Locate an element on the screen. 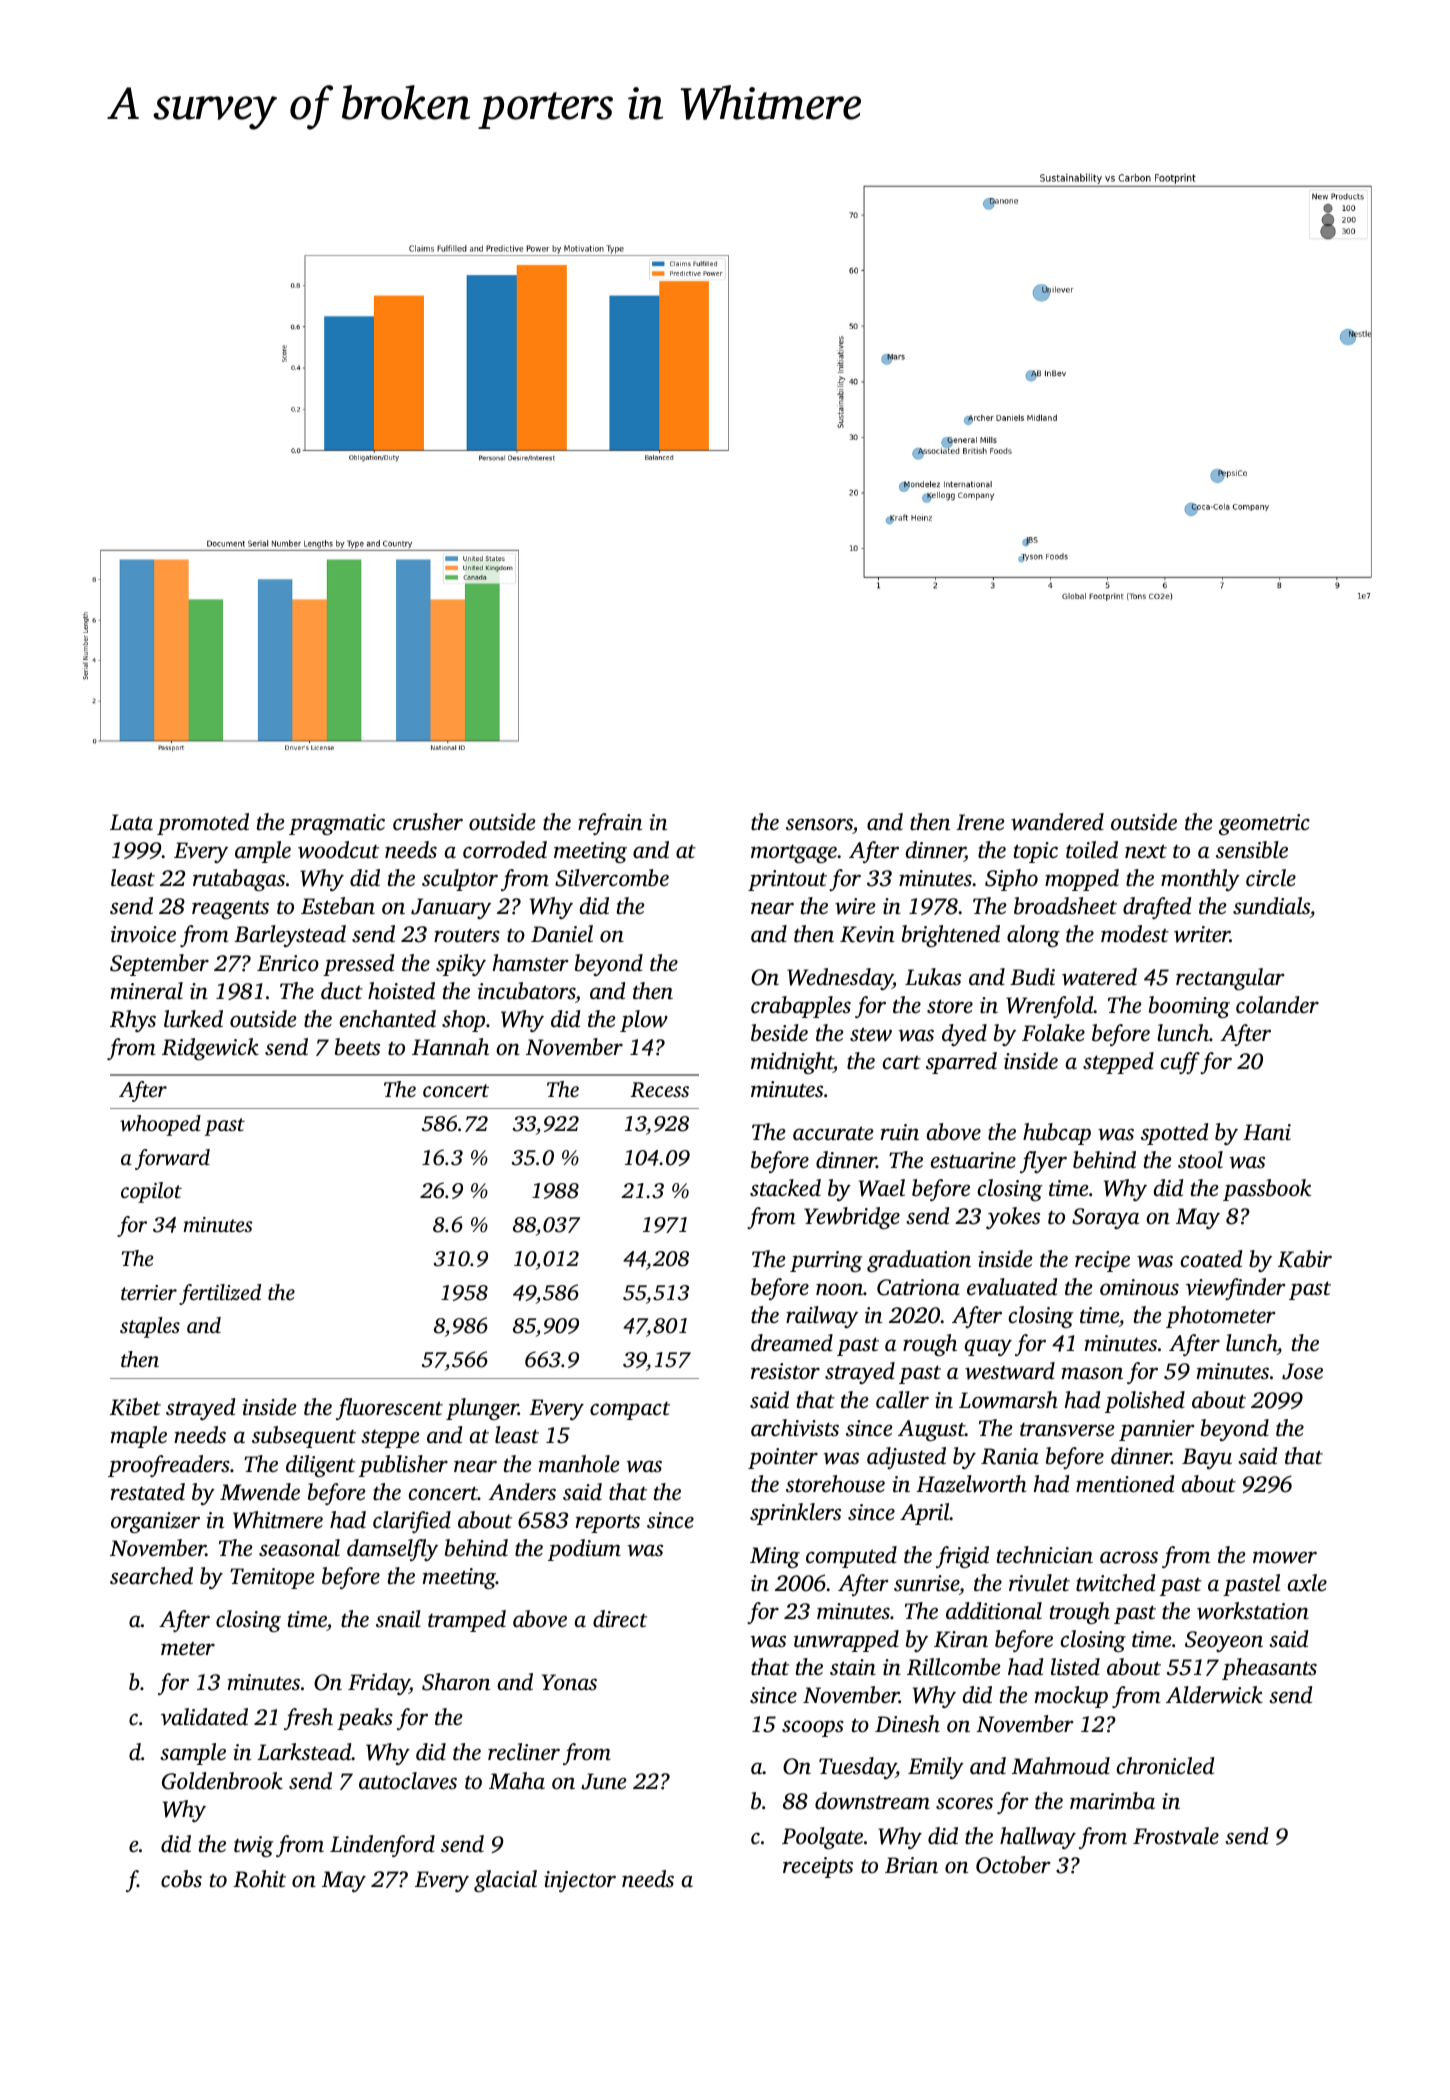 Image resolution: width=1450 pixels, height=2100 pixels. Poolgate is located at coordinates (822, 1838).
